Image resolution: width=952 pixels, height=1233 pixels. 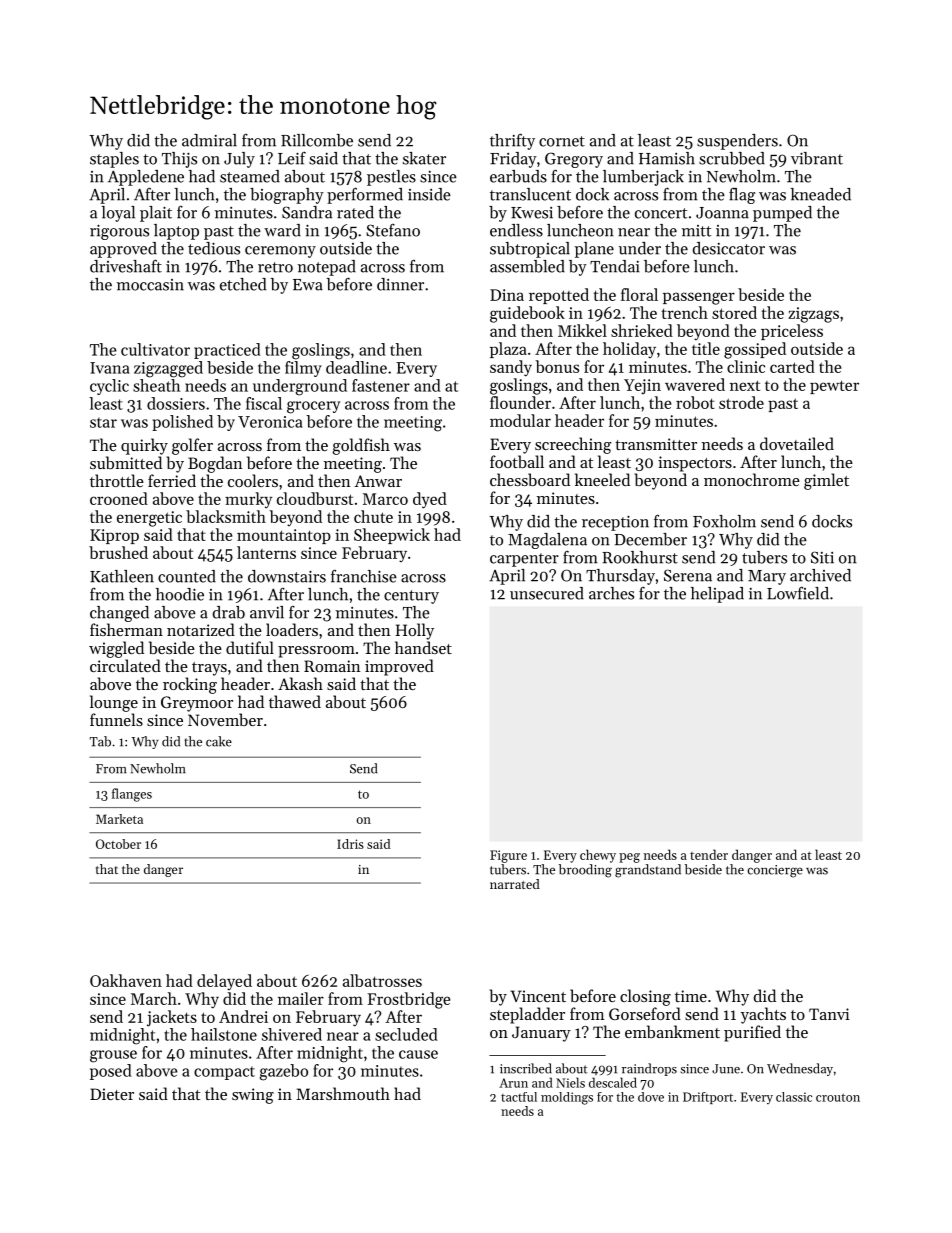 I want to click on Tanvi, so click(x=829, y=1014).
